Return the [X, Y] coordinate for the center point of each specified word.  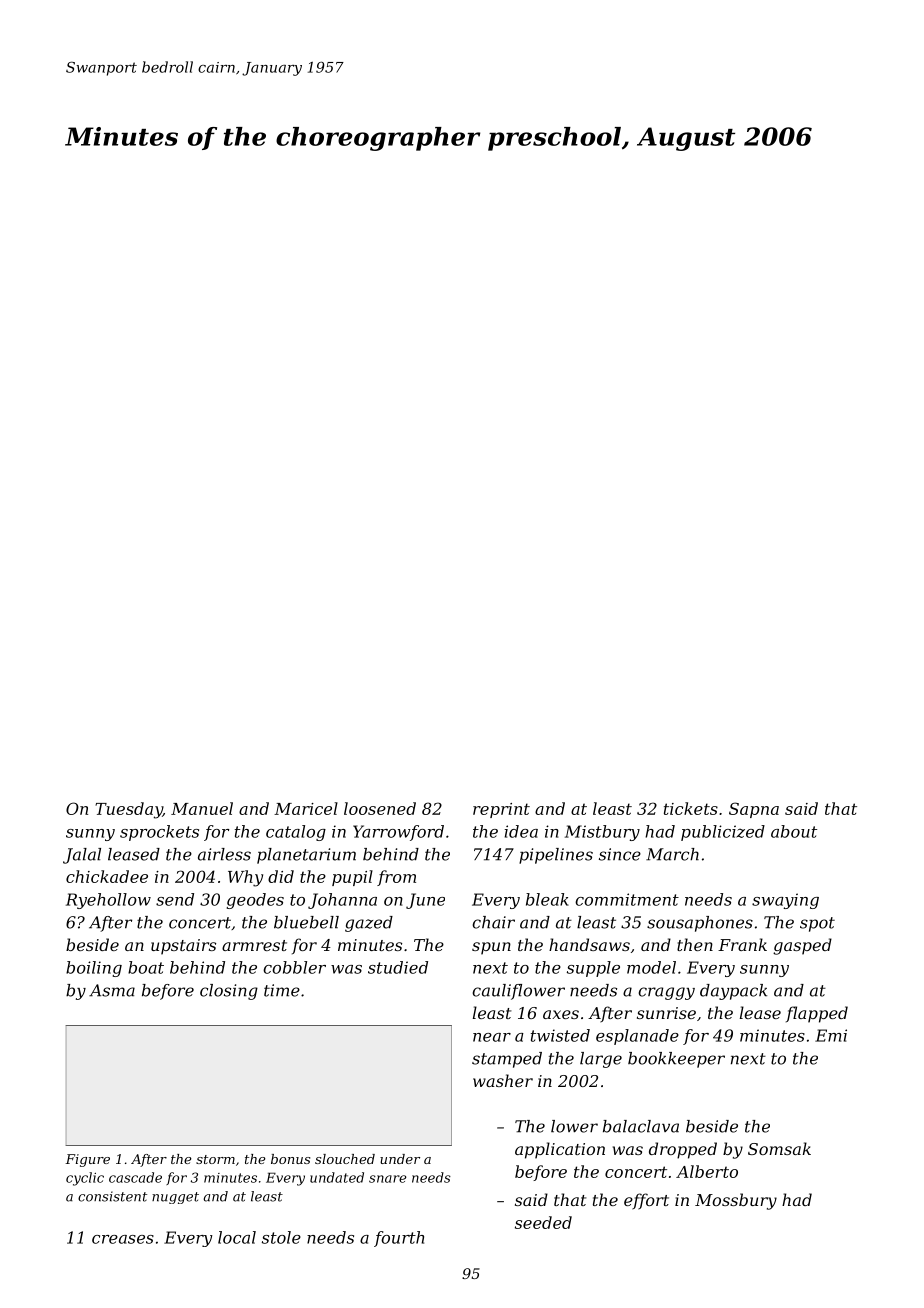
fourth [399, 1239]
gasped [802, 946]
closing [229, 992]
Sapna [754, 810]
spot [817, 924]
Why [245, 878]
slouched [345, 1159]
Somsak [779, 1148]
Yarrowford [398, 833]
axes [561, 1014]
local [237, 1237]
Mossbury [736, 1201]
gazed [369, 924]
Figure [87, 1160]
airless [224, 854]
